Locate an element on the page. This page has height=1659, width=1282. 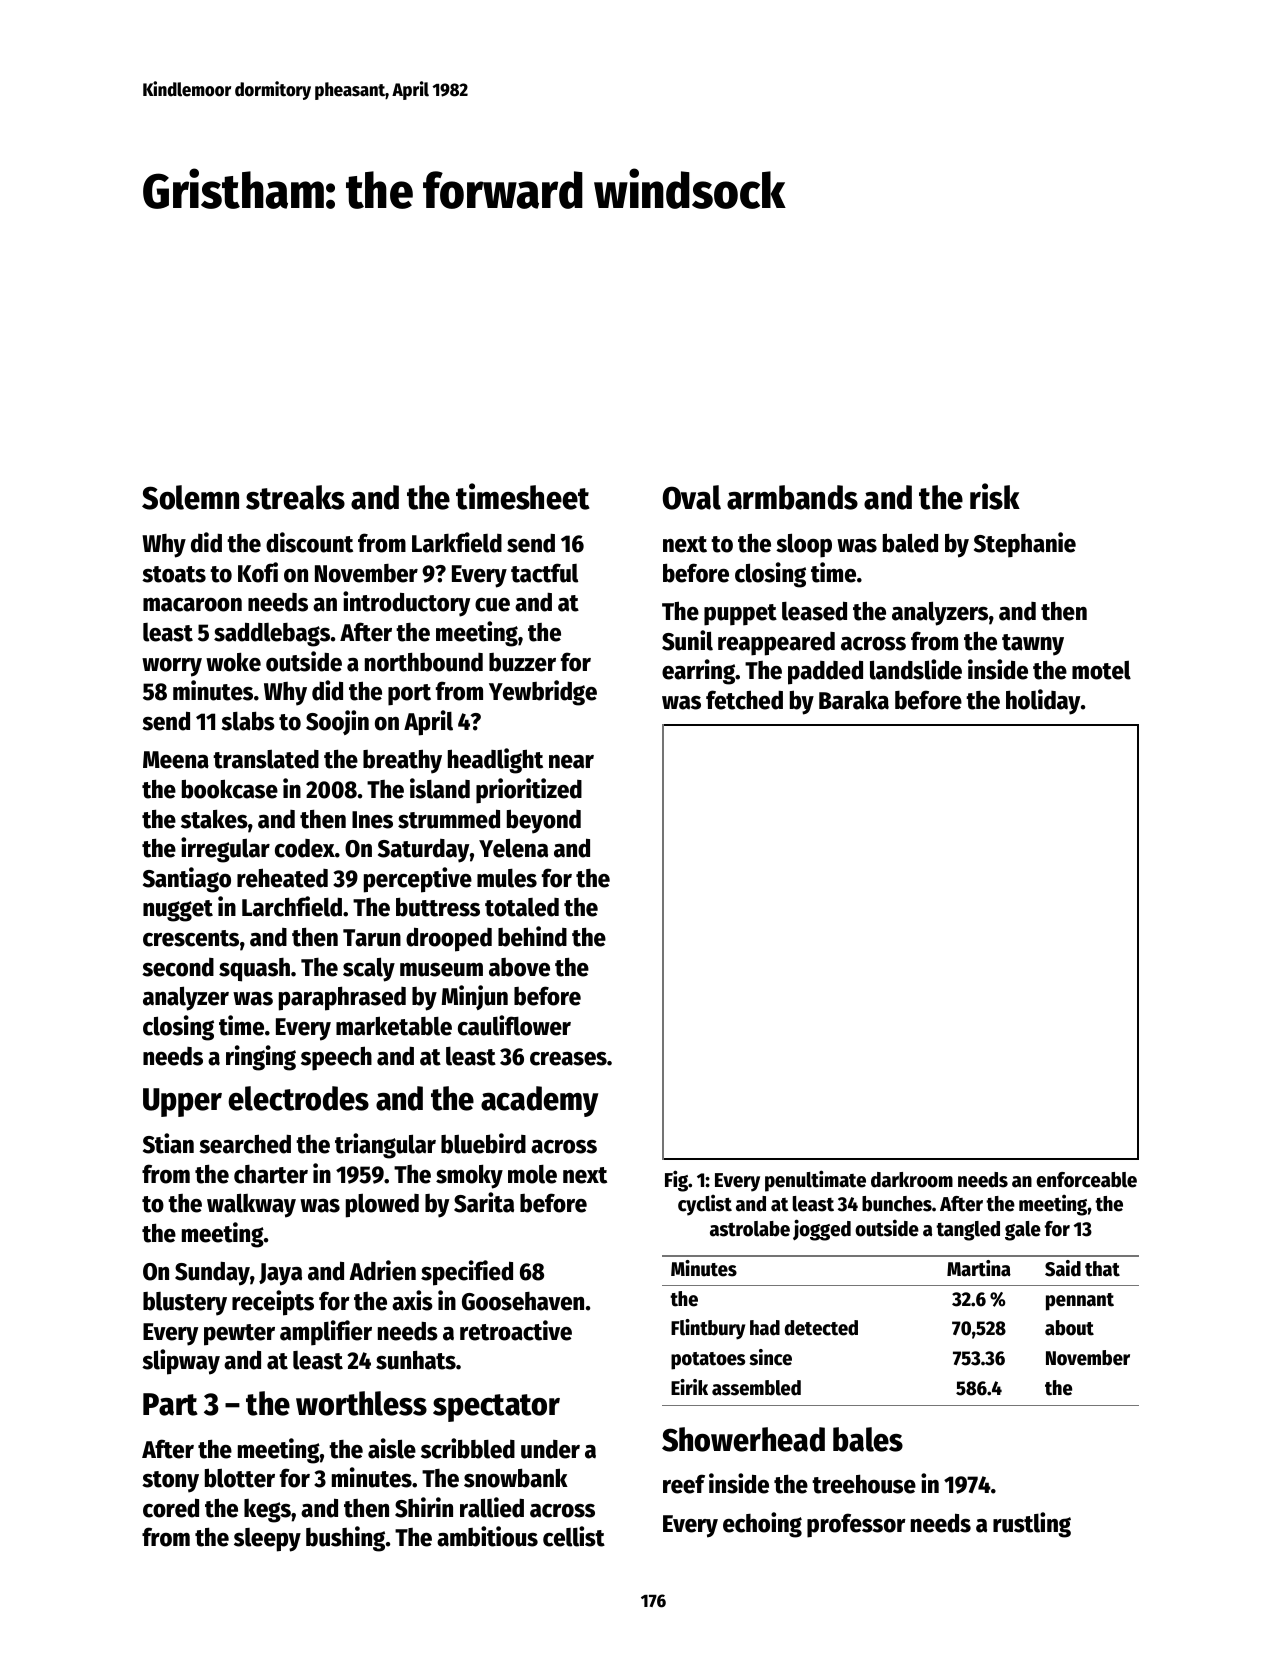
amplifier is located at coordinates (326, 1333).
